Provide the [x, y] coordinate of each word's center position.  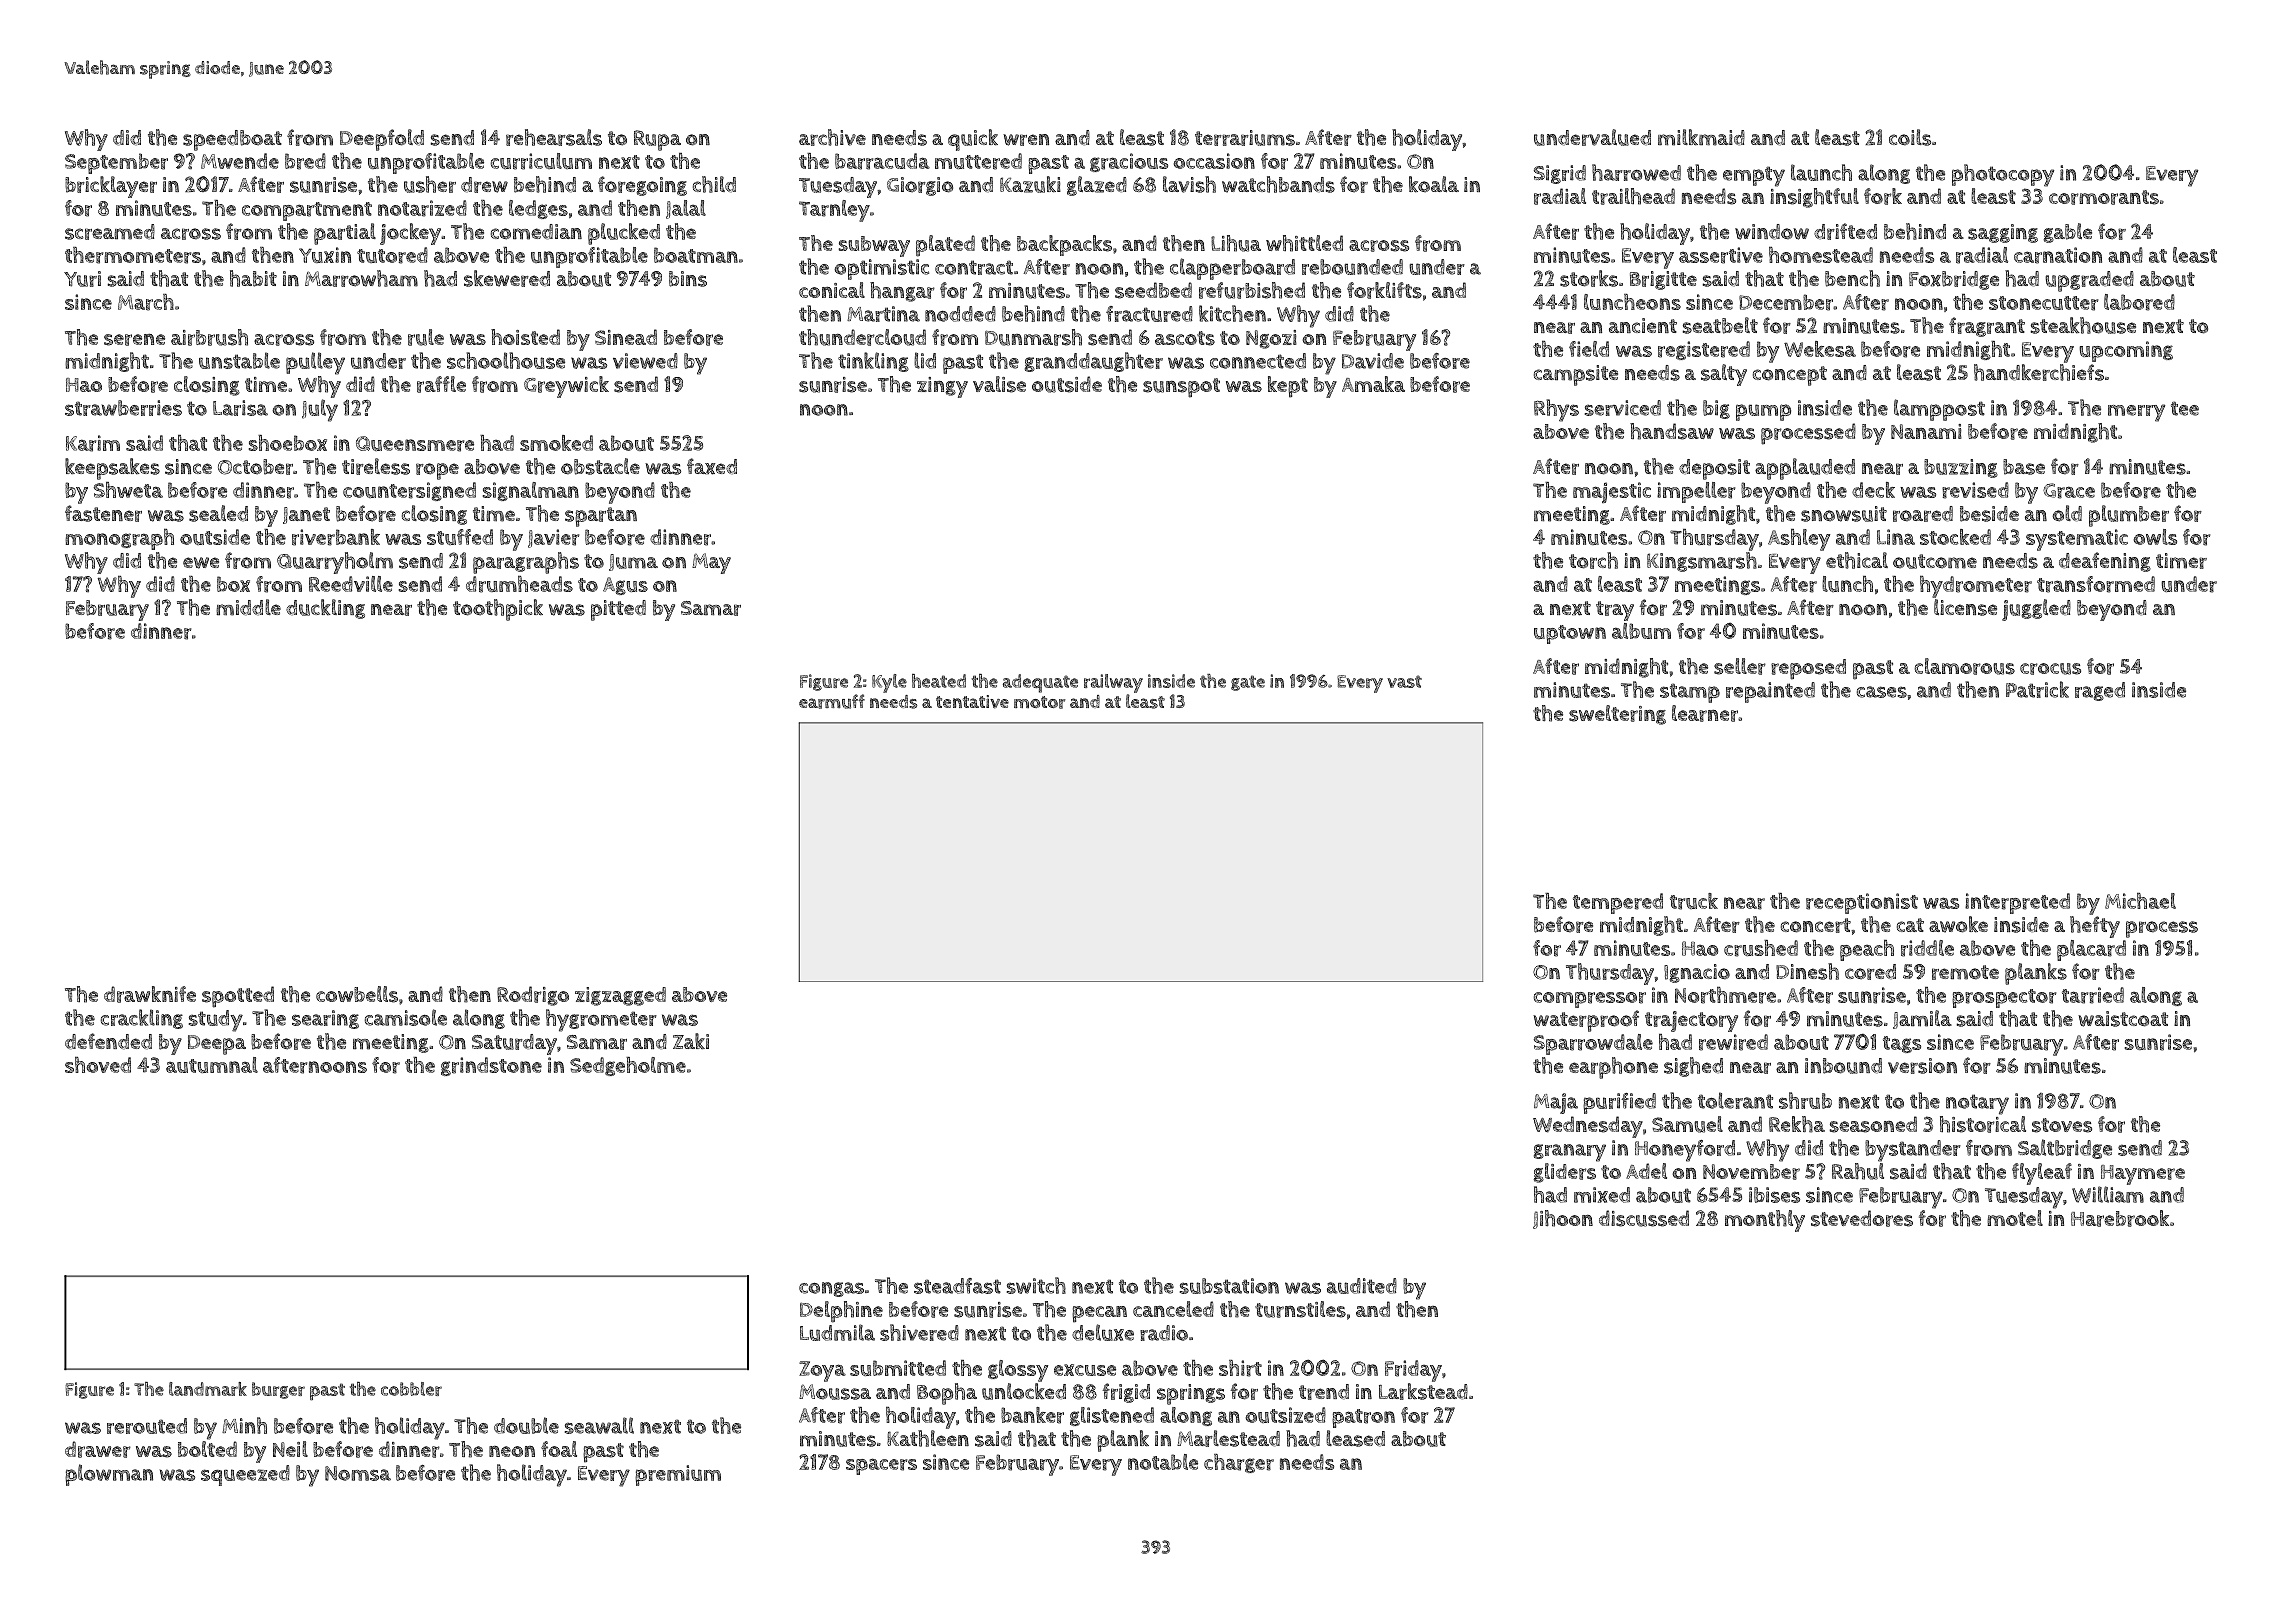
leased [1355, 1438]
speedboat [232, 140]
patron [1363, 1418]
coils [1910, 137]
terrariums [1245, 138]
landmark [208, 1389]
